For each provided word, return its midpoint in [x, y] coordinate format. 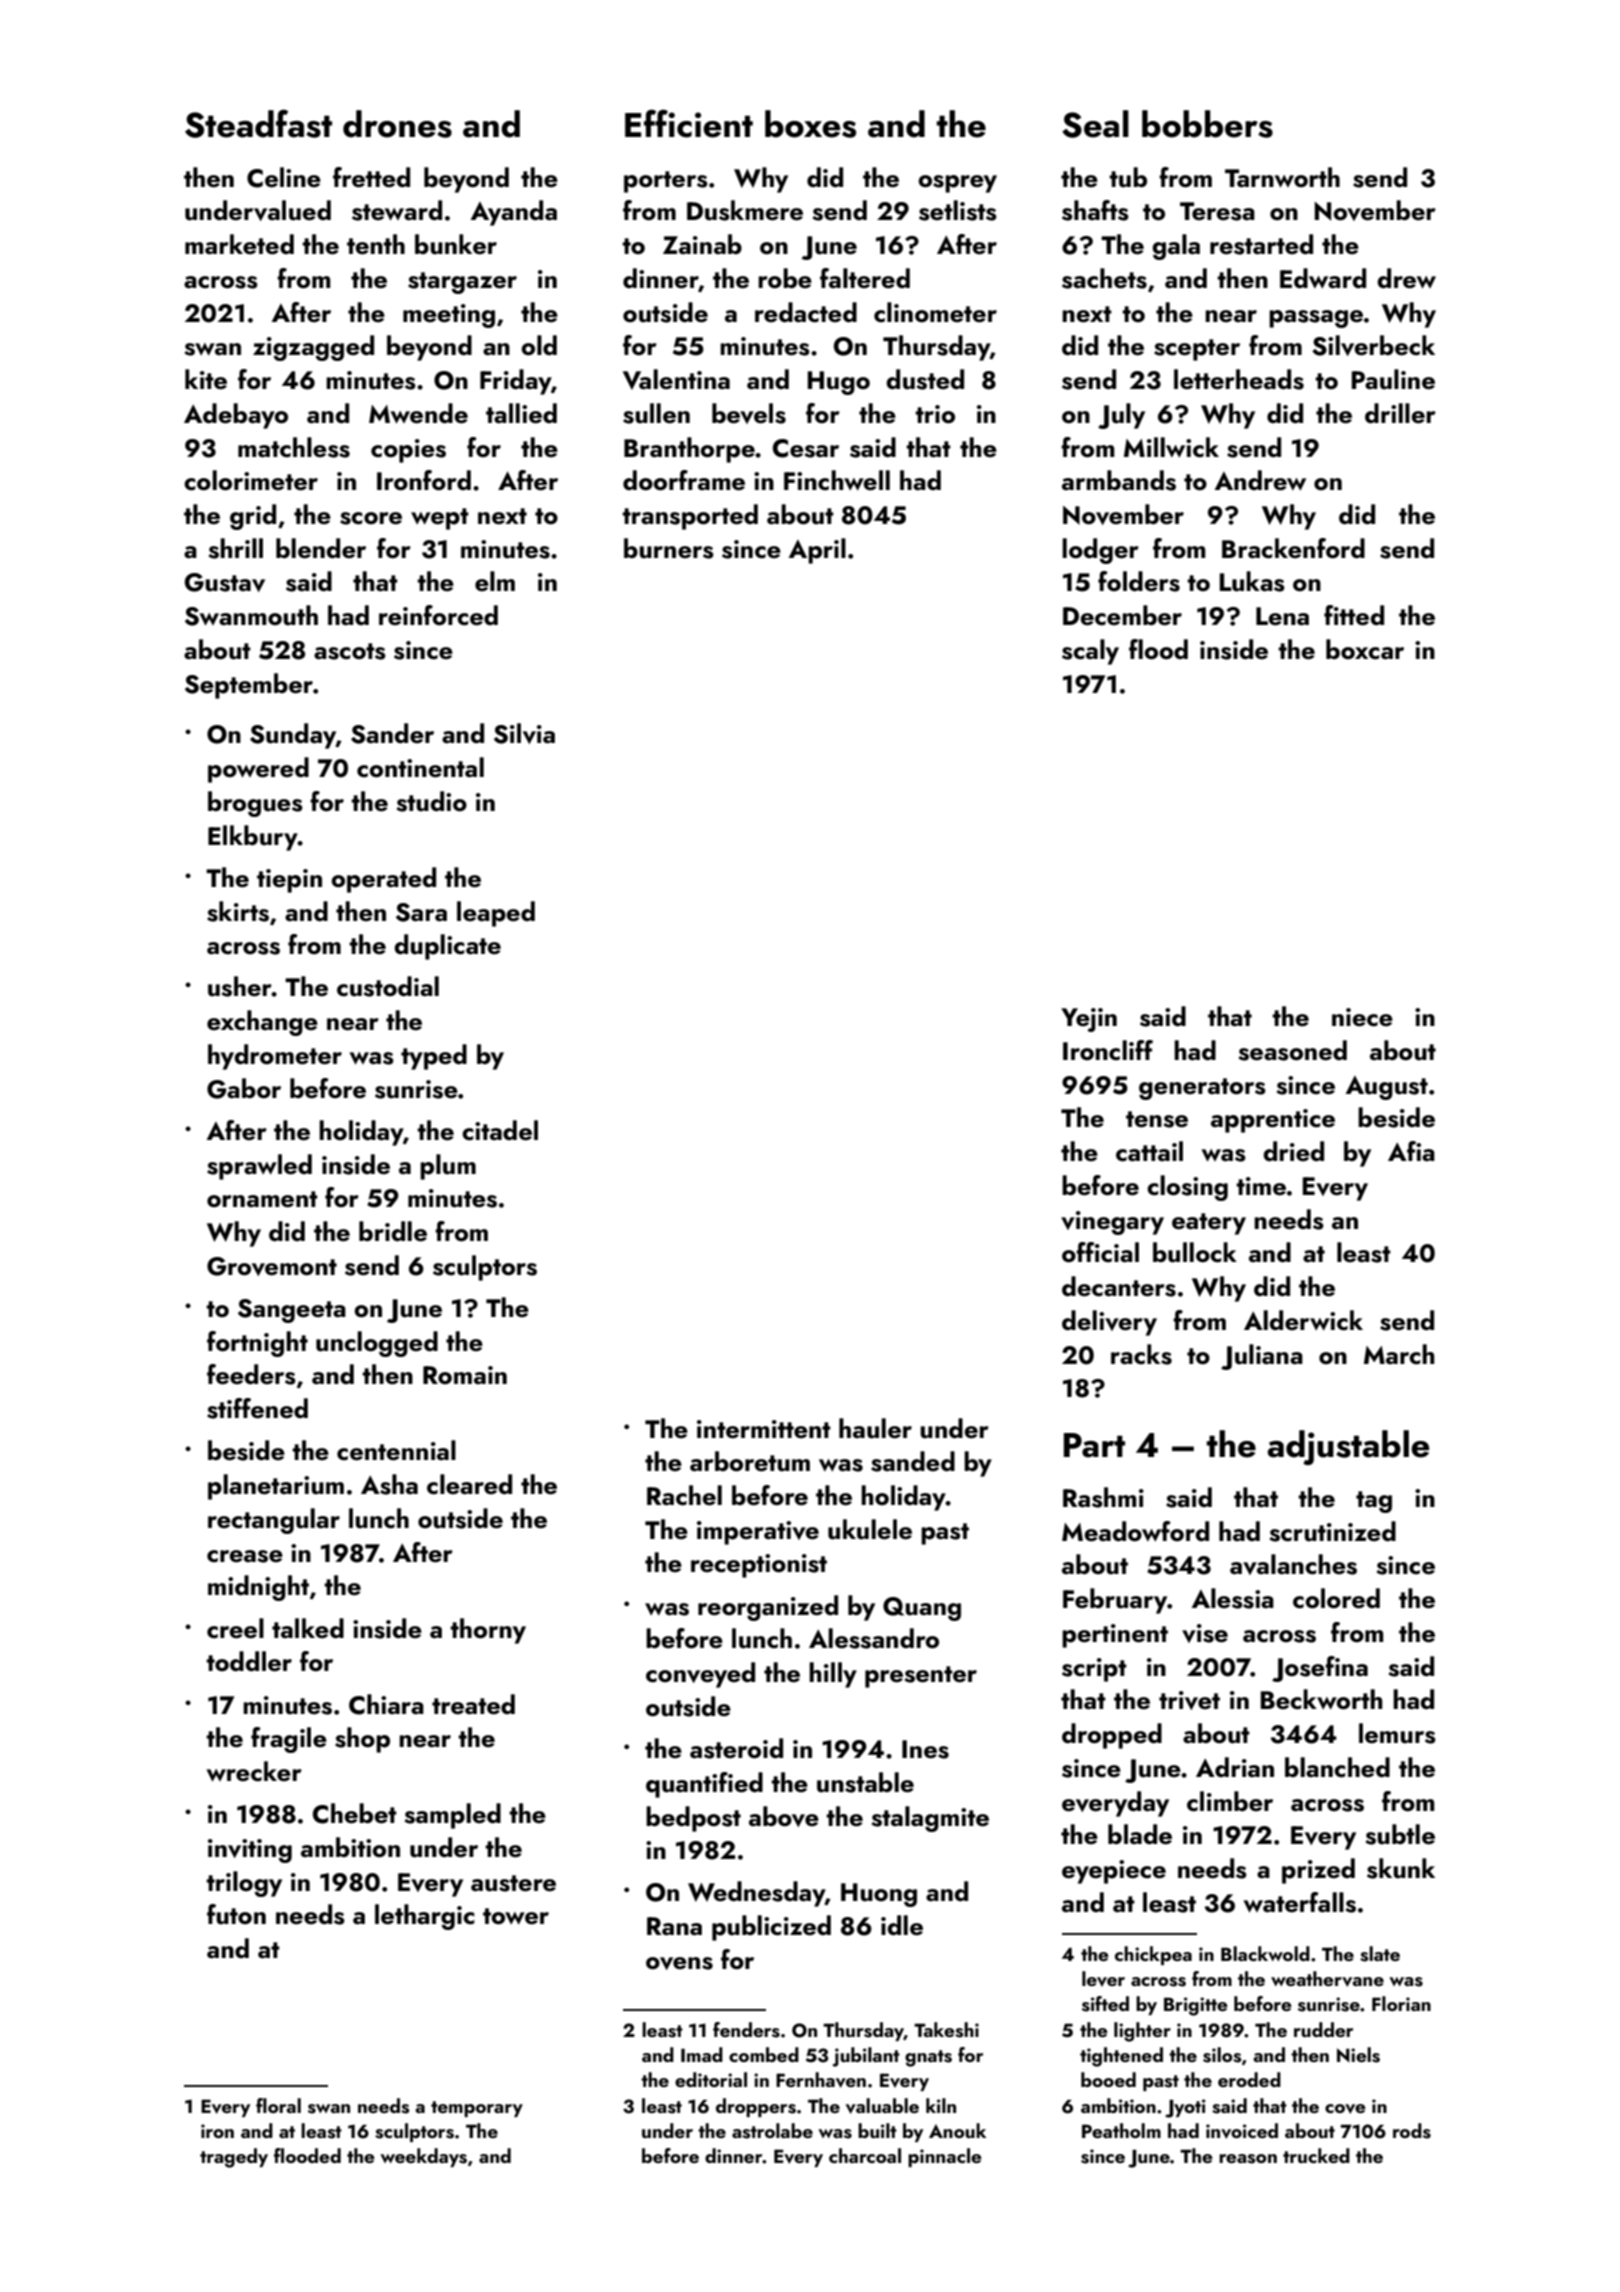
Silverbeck [1373, 345]
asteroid [736, 1748]
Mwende [418, 413]
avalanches [1293, 1564]
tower [516, 1916]
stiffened [257, 1408]
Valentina [676, 379]
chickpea [1153, 1955]
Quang [922, 1609]
